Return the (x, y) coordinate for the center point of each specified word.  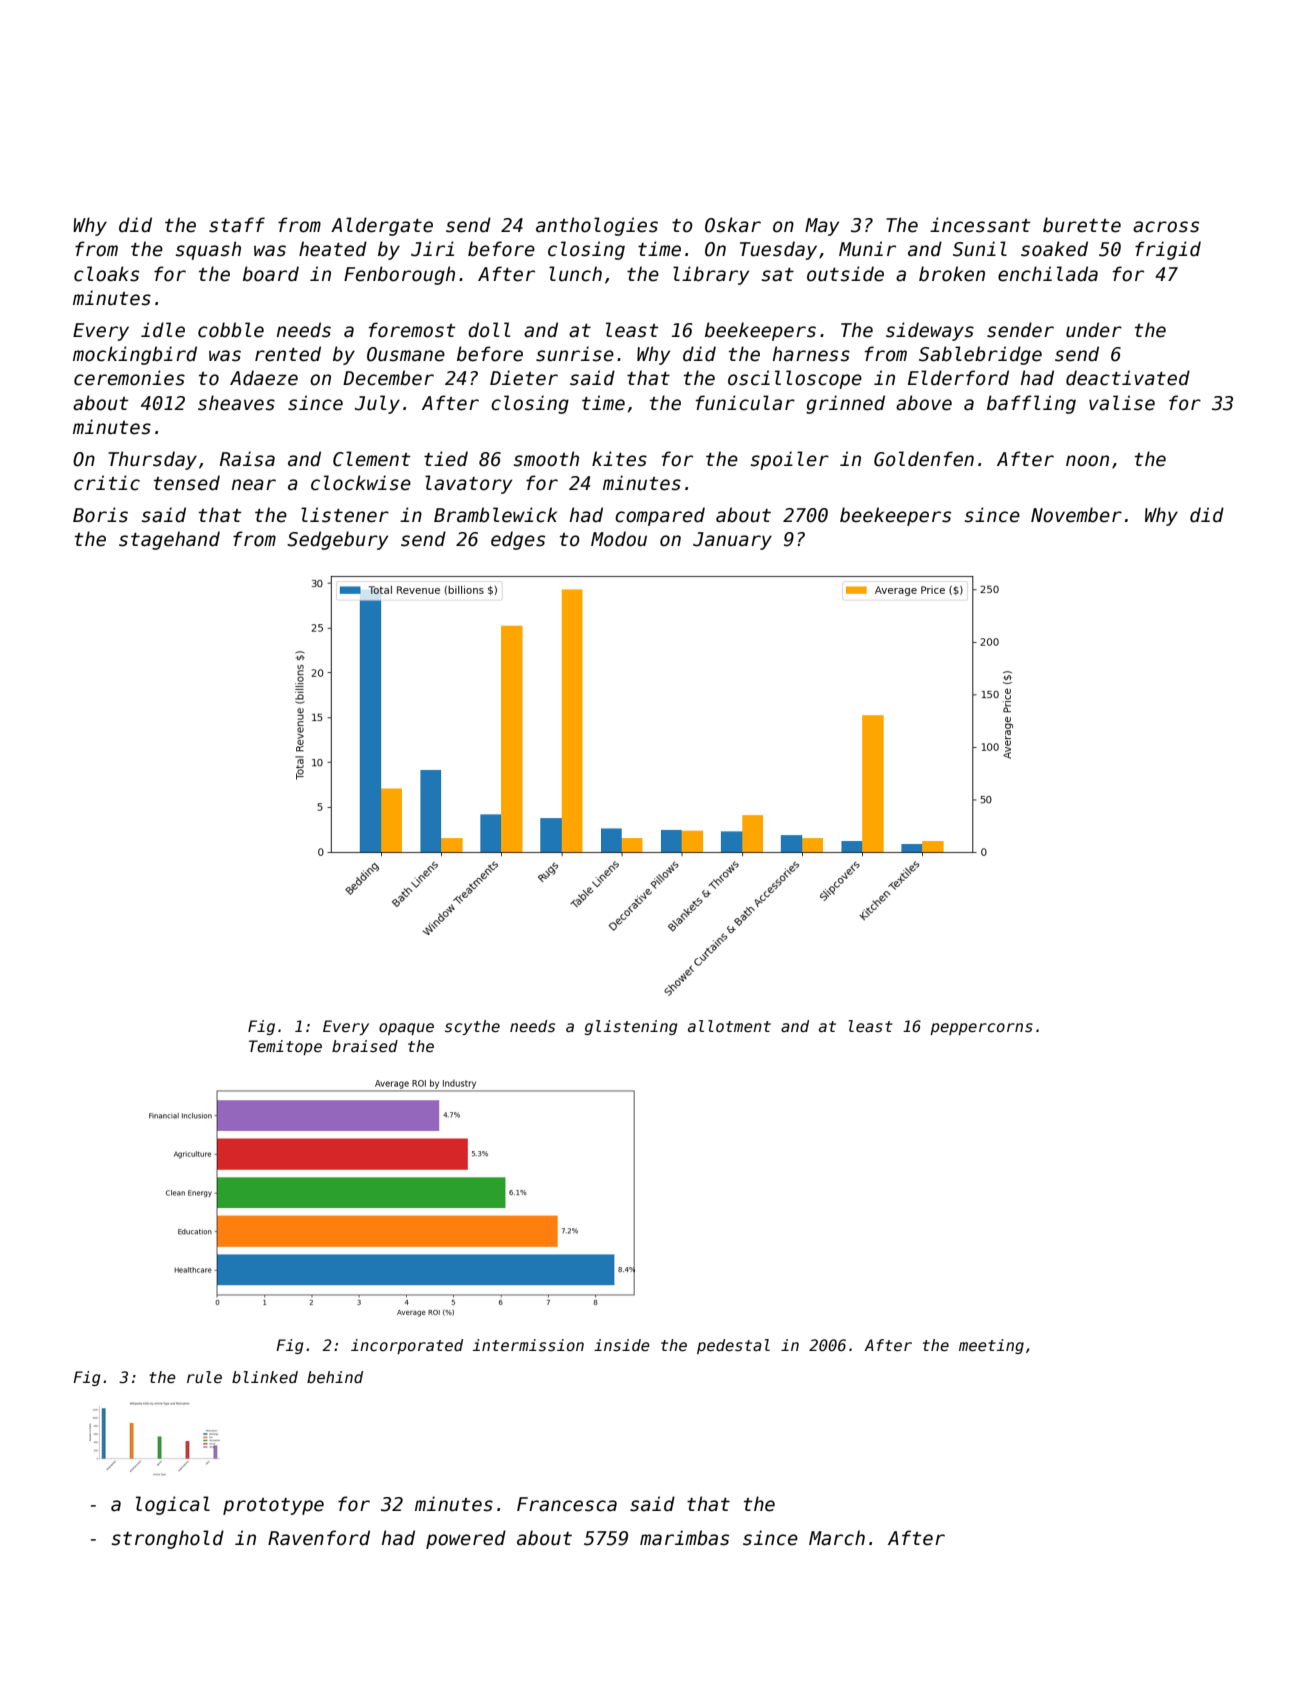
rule (204, 1377)
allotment (729, 1026)
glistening (631, 1027)
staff (237, 225)
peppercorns (981, 1029)
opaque (406, 1029)
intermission (528, 1345)
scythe (472, 1027)
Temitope (285, 1047)
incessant (980, 225)
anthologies (597, 226)
